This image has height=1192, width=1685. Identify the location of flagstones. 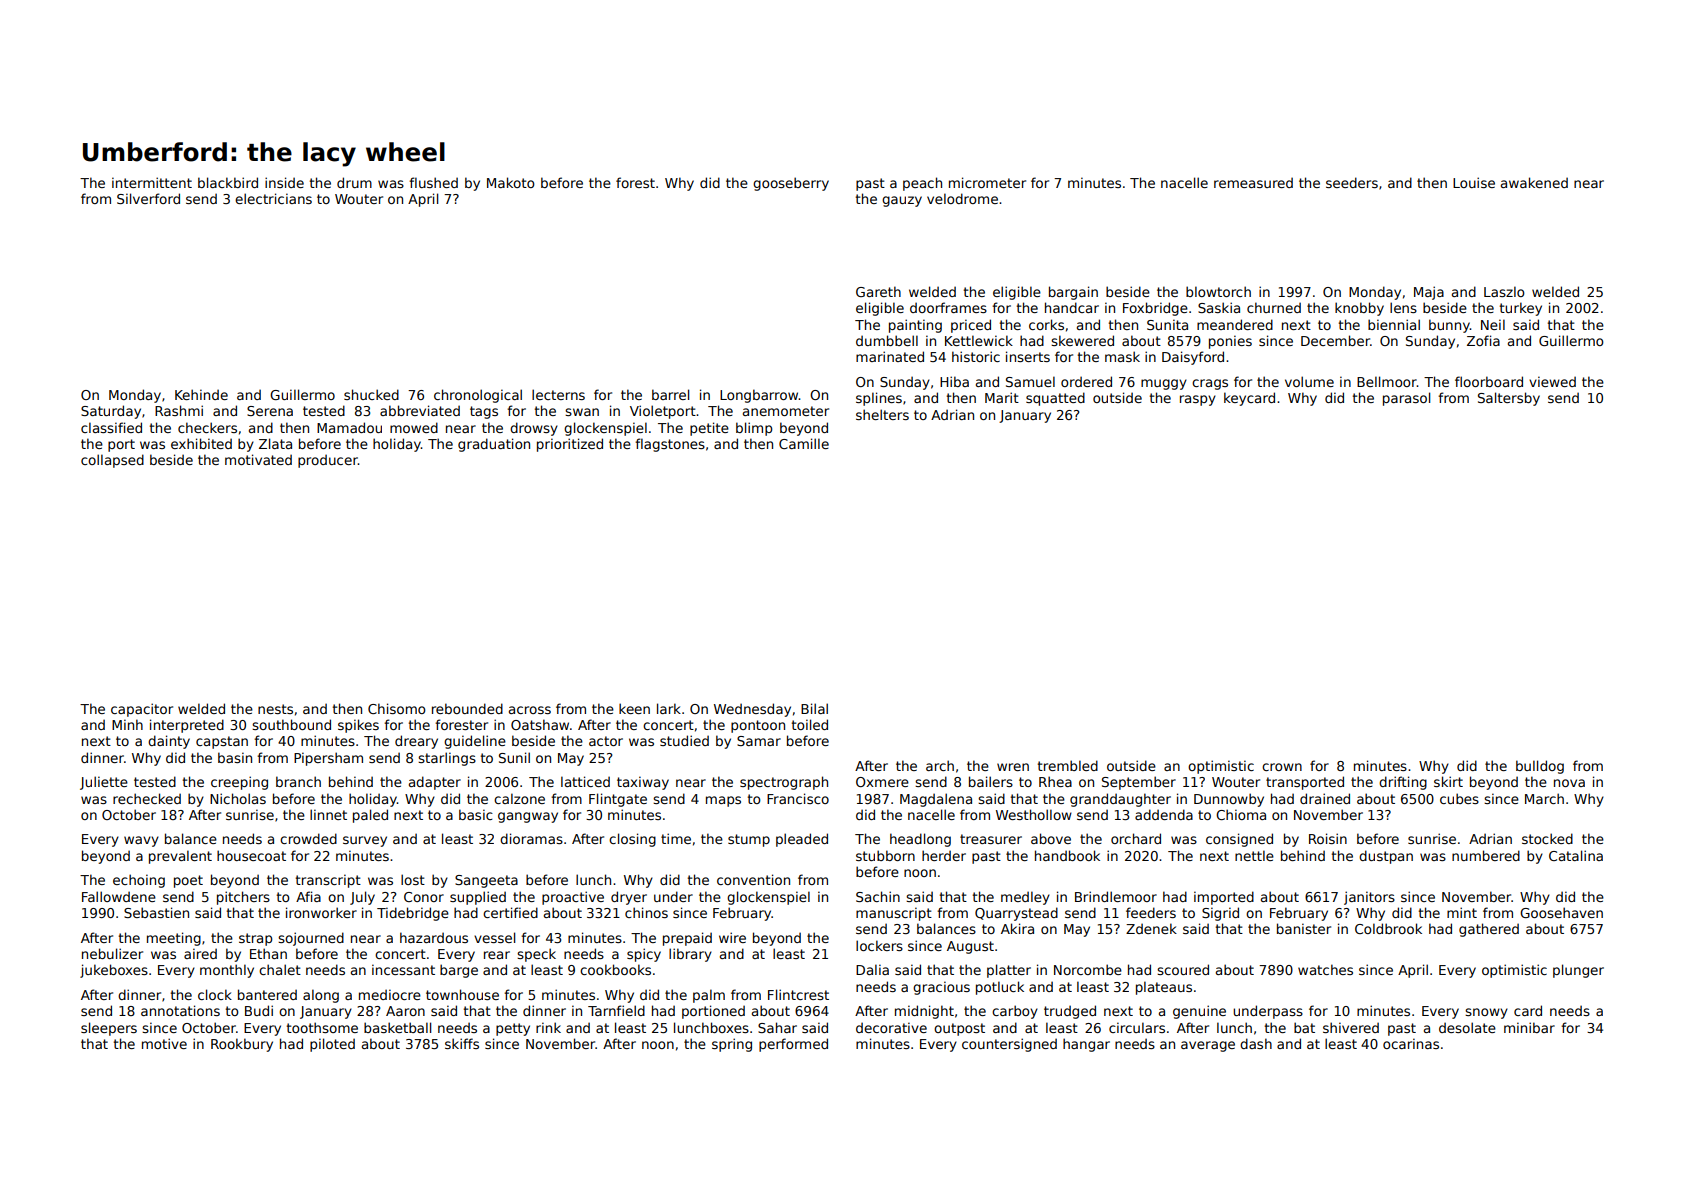
(670, 445).
